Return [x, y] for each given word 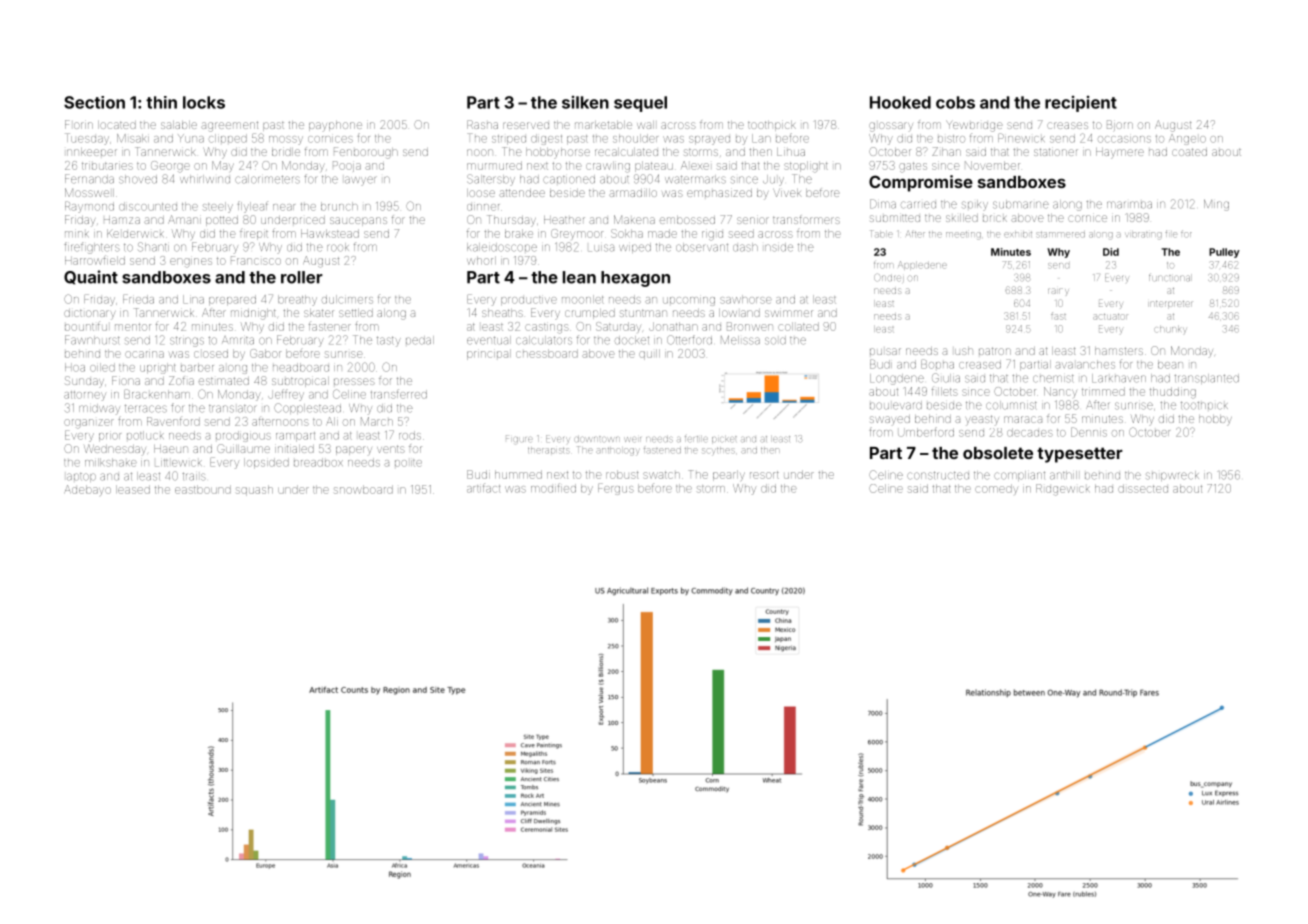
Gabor [265, 353]
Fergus [616, 489]
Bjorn [1120, 125]
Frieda [138, 299]
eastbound [203, 489]
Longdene [897, 379]
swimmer [789, 313]
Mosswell [89, 192]
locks [204, 102]
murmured [494, 165]
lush [964, 351]
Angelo [1187, 139]
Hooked [900, 102]
